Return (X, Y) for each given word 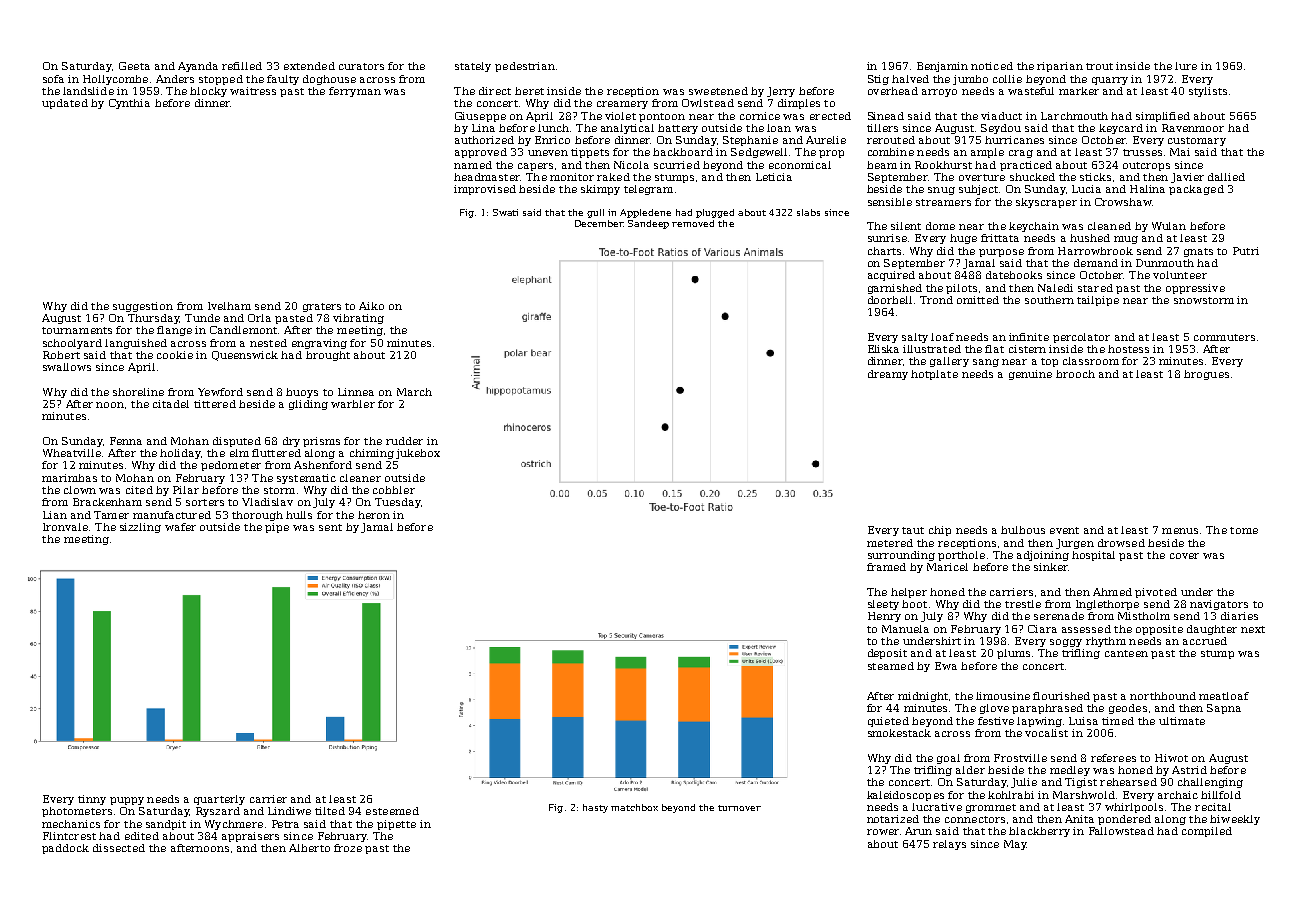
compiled (1207, 832)
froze (348, 848)
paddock (65, 849)
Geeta (134, 66)
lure (1186, 66)
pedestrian (525, 67)
